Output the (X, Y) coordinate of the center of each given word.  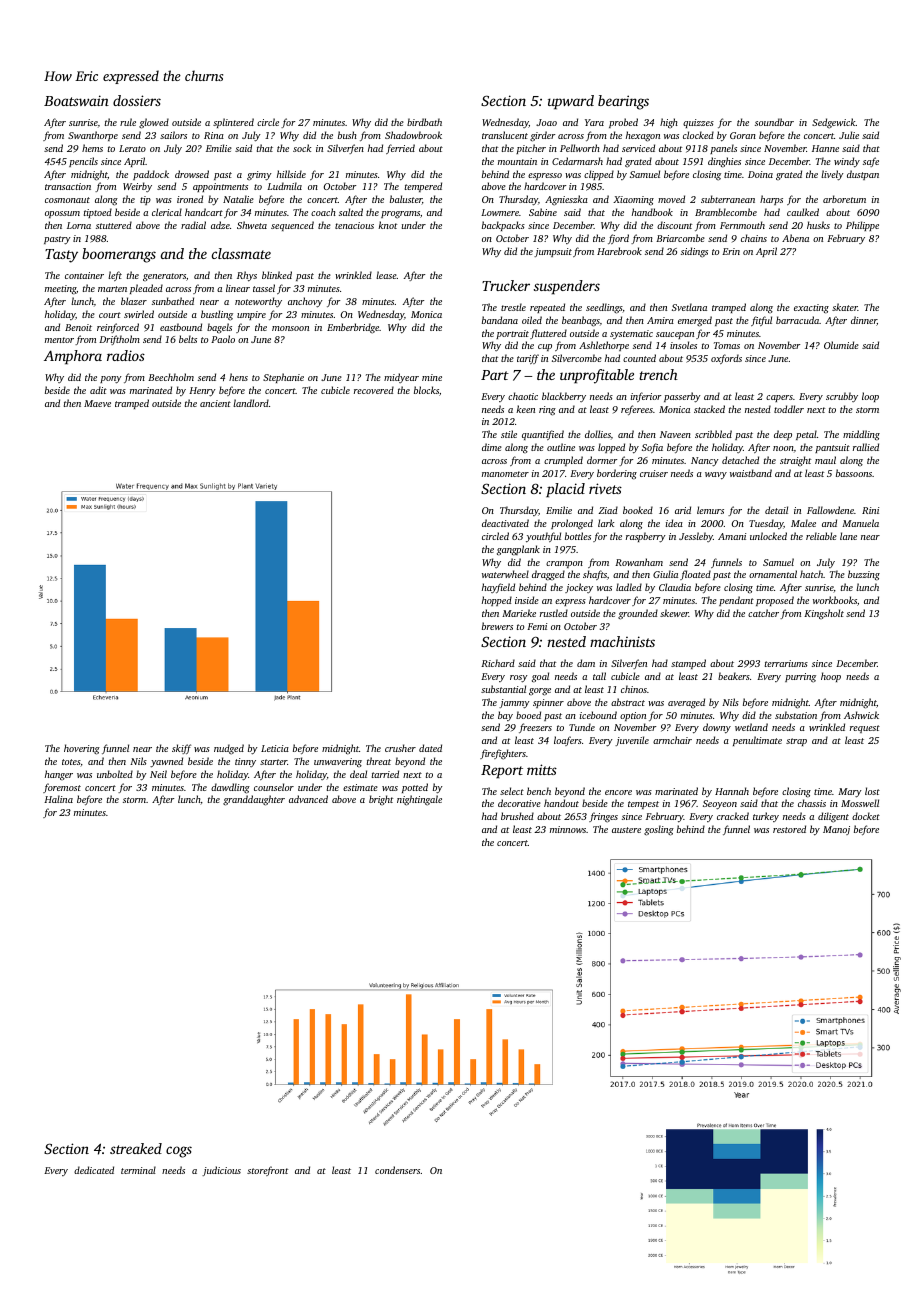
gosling (659, 830)
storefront (267, 1171)
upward (571, 102)
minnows (568, 829)
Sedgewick (834, 123)
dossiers (137, 100)
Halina (58, 799)
